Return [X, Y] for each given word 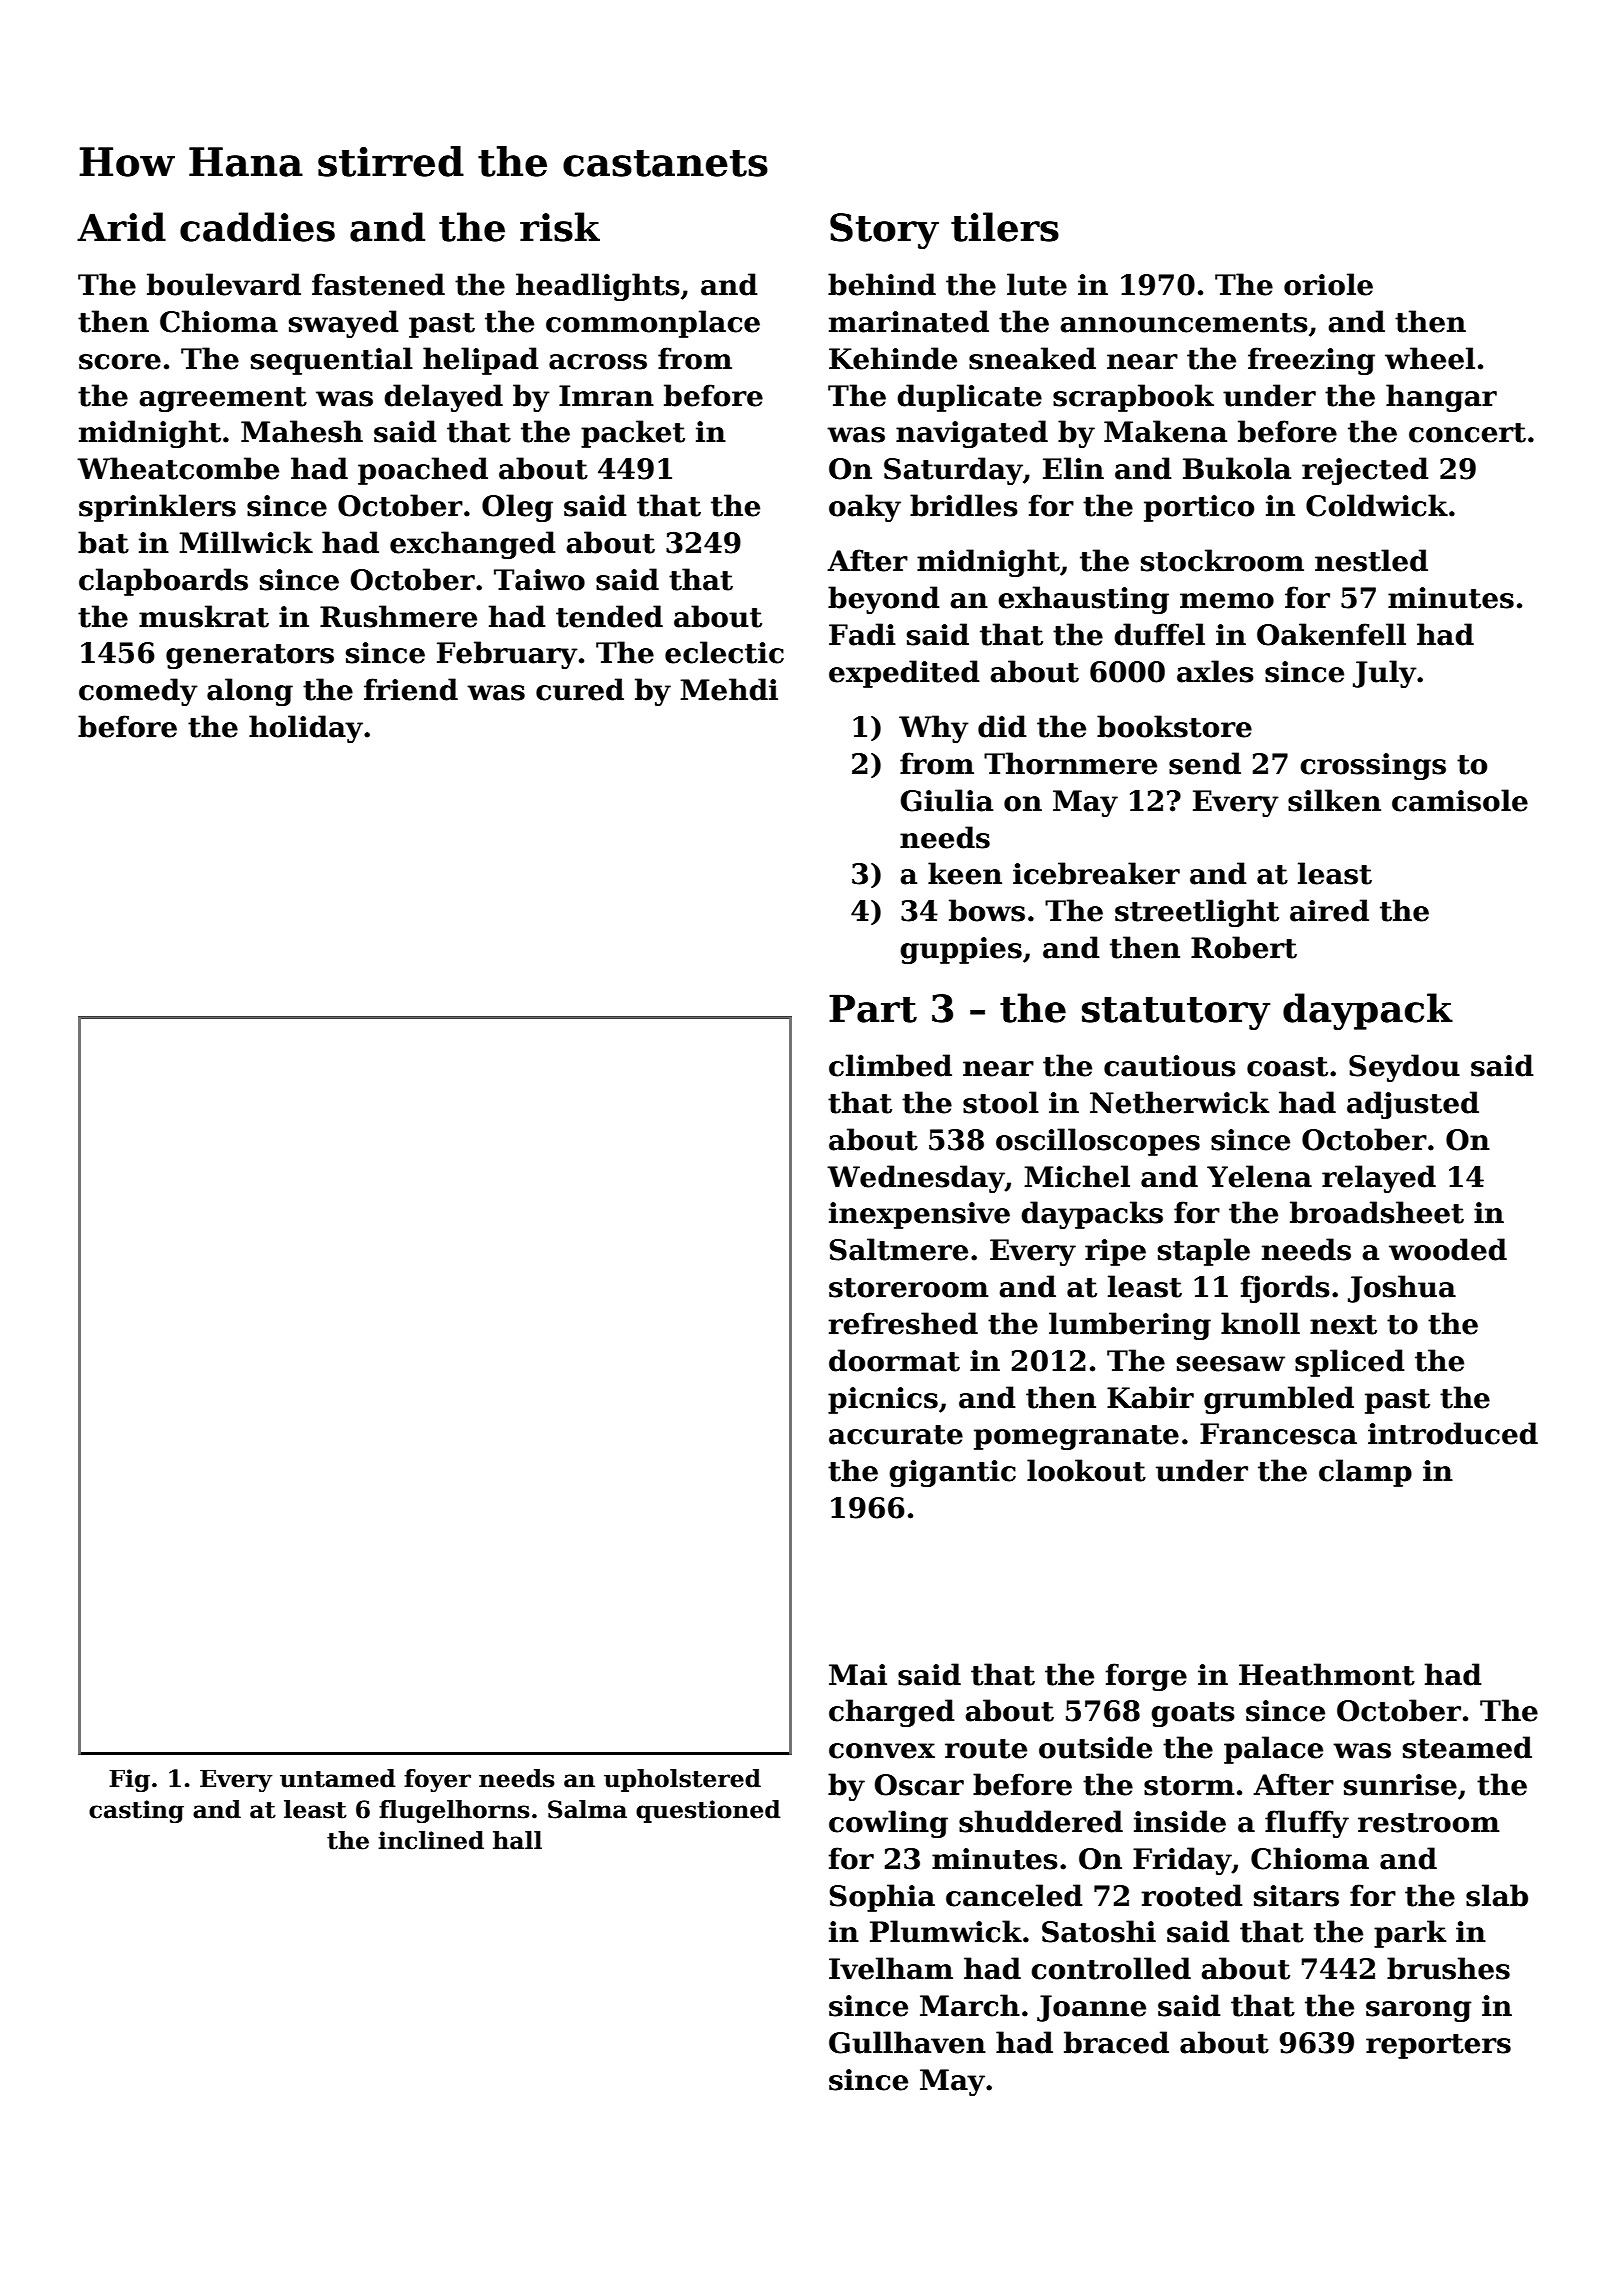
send [1205, 763]
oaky [865, 508]
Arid [121, 227]
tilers [1005, 227]
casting [136, 1811]
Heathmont [1327, 1674]
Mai [858, 1675]
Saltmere [899, 1249]
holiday [306, 729]
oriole [1328, 284]
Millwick [246, 542]
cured [580, 689]
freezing [1311, 361]
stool [1001, 1102]
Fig [129, 1780]
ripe [1115, 1252]
